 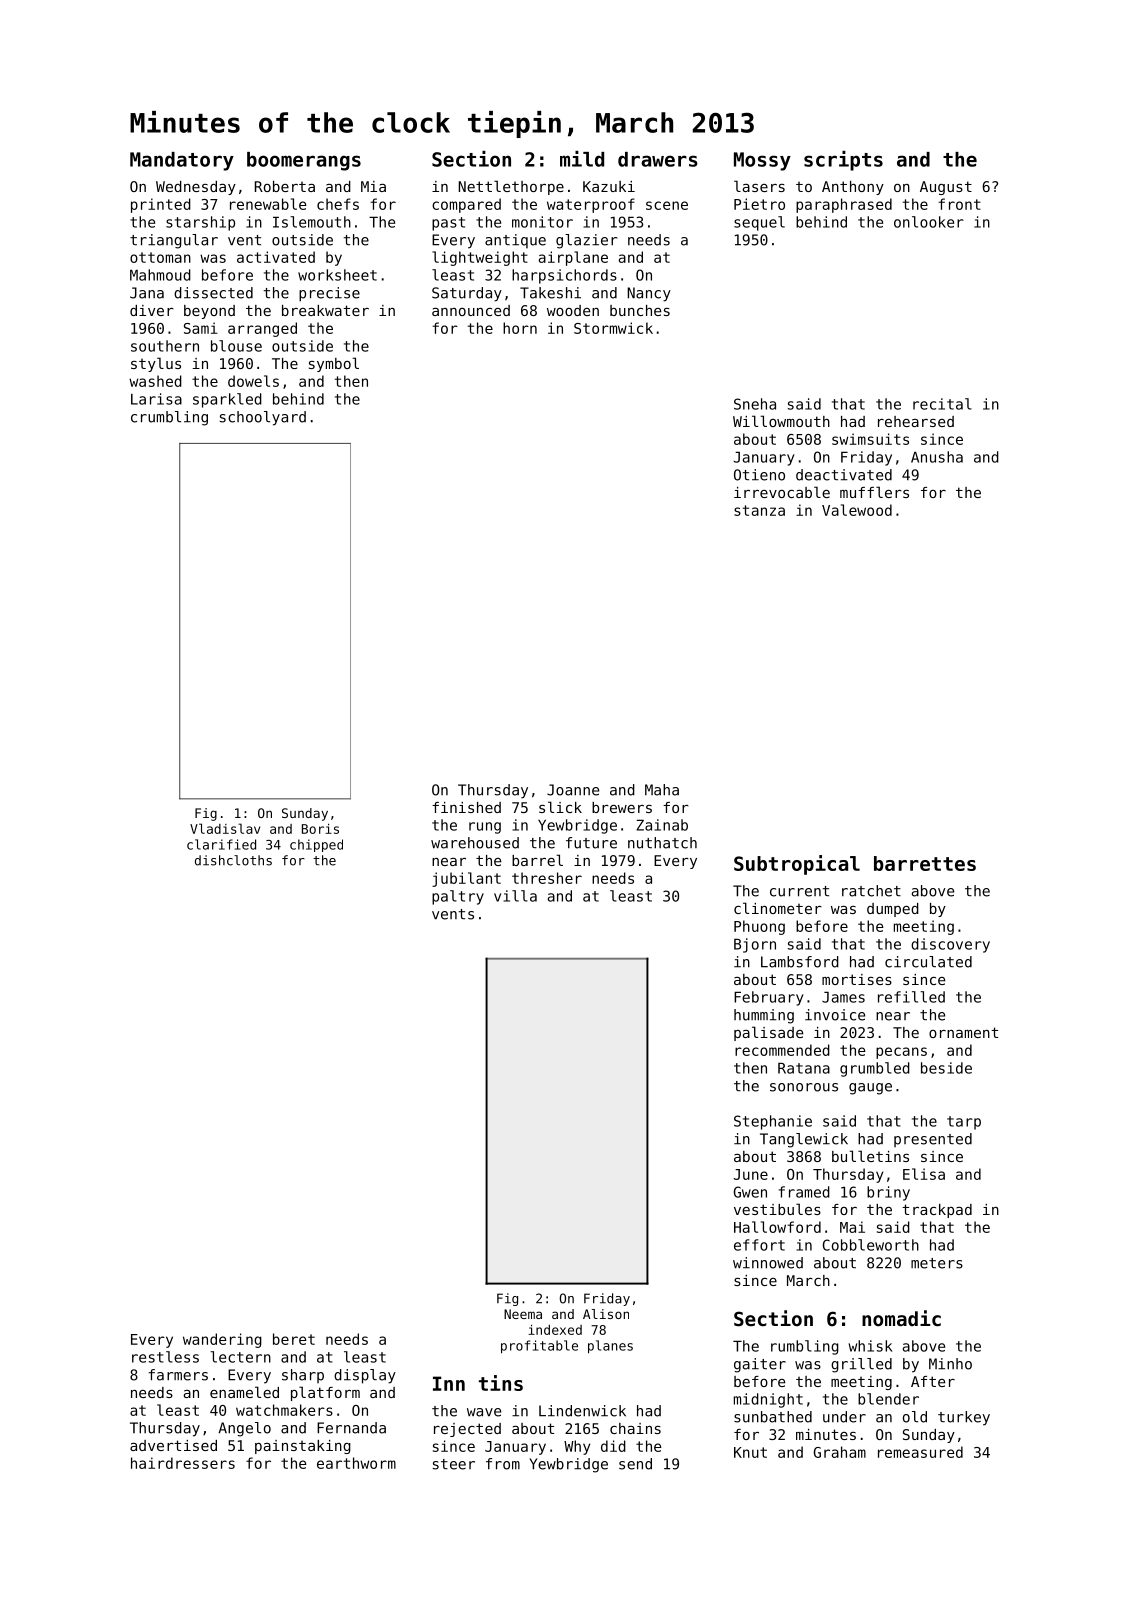 I want to click on Sneha, so click(x=755, y=404).
